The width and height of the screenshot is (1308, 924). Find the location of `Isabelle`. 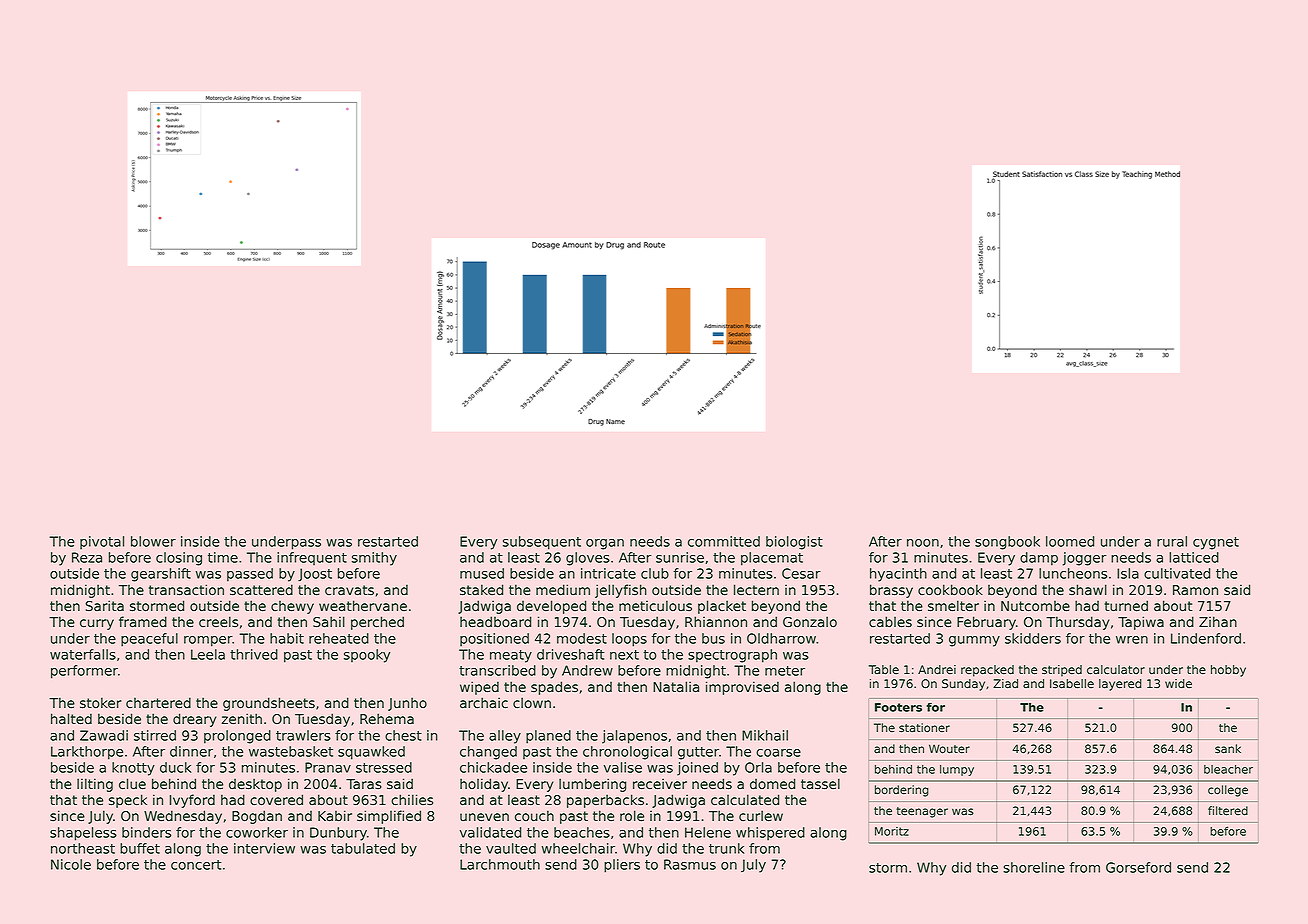

Isabelle is located at coordinates (1072, 684).
